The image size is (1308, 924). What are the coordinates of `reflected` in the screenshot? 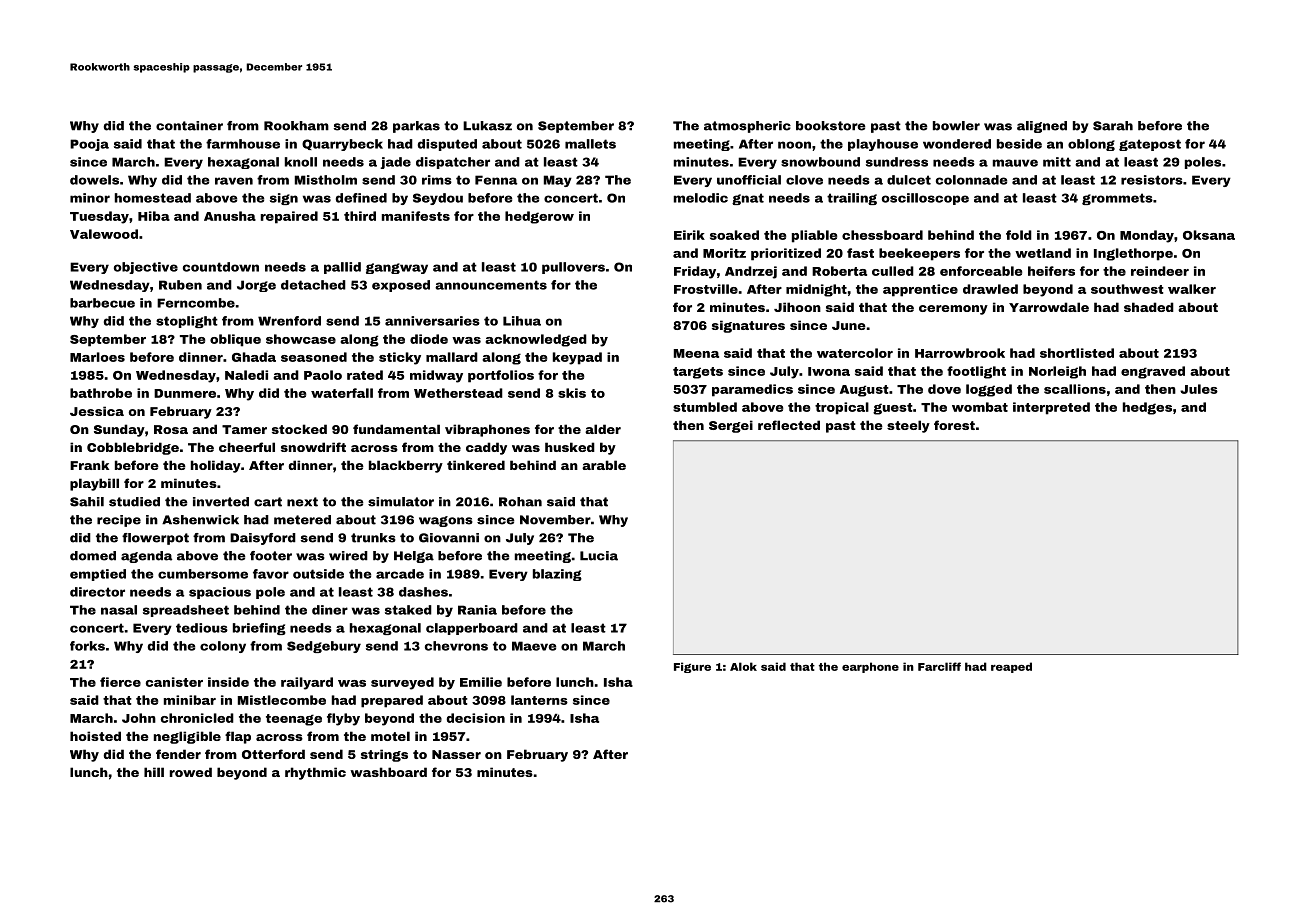 It's located at (789, 425).
